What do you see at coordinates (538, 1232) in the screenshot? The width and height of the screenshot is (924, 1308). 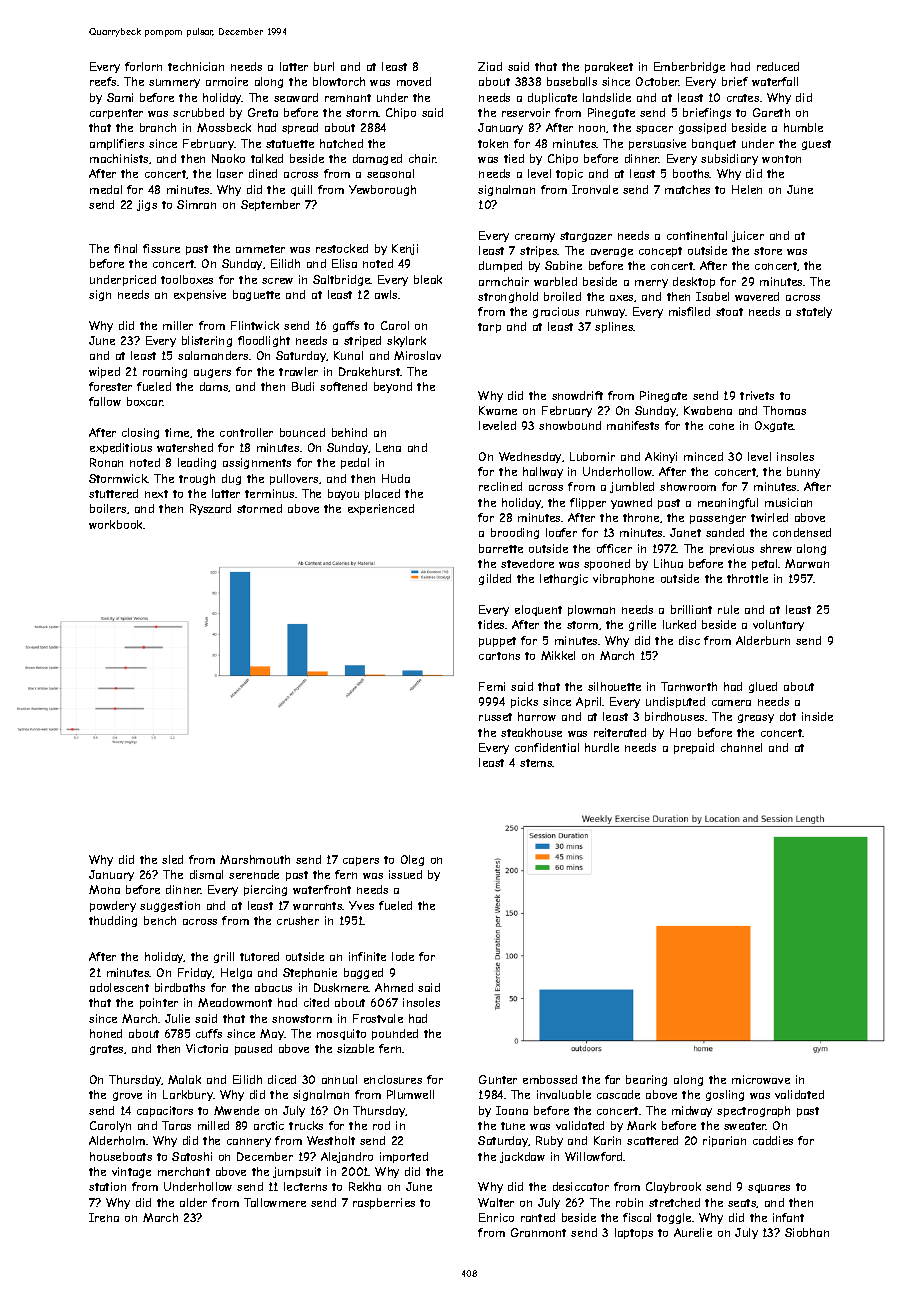 I see `Granmont` at bounding box center [538, 1232].
